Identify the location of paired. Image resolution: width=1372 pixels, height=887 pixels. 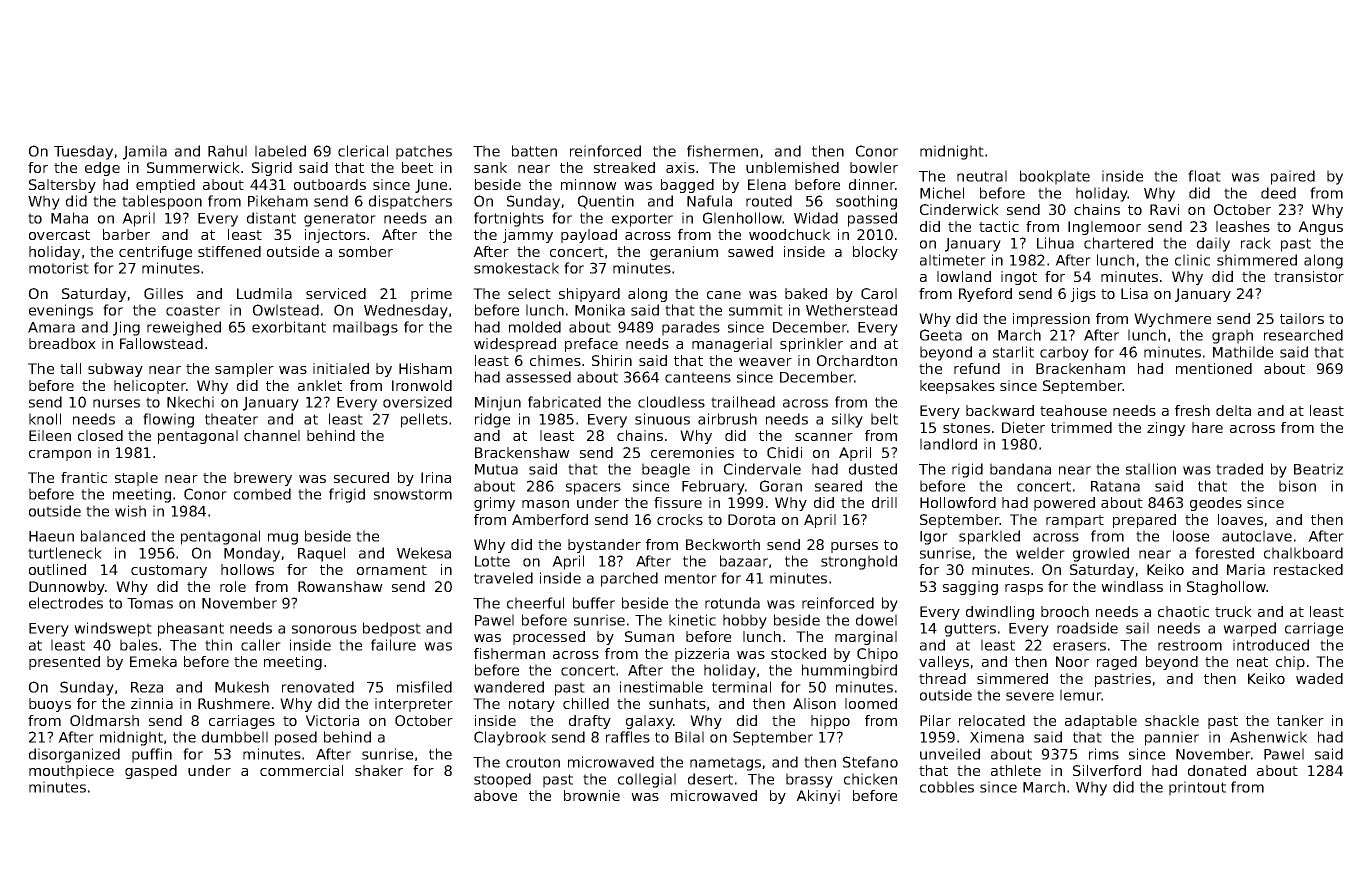
(1293, 177).
